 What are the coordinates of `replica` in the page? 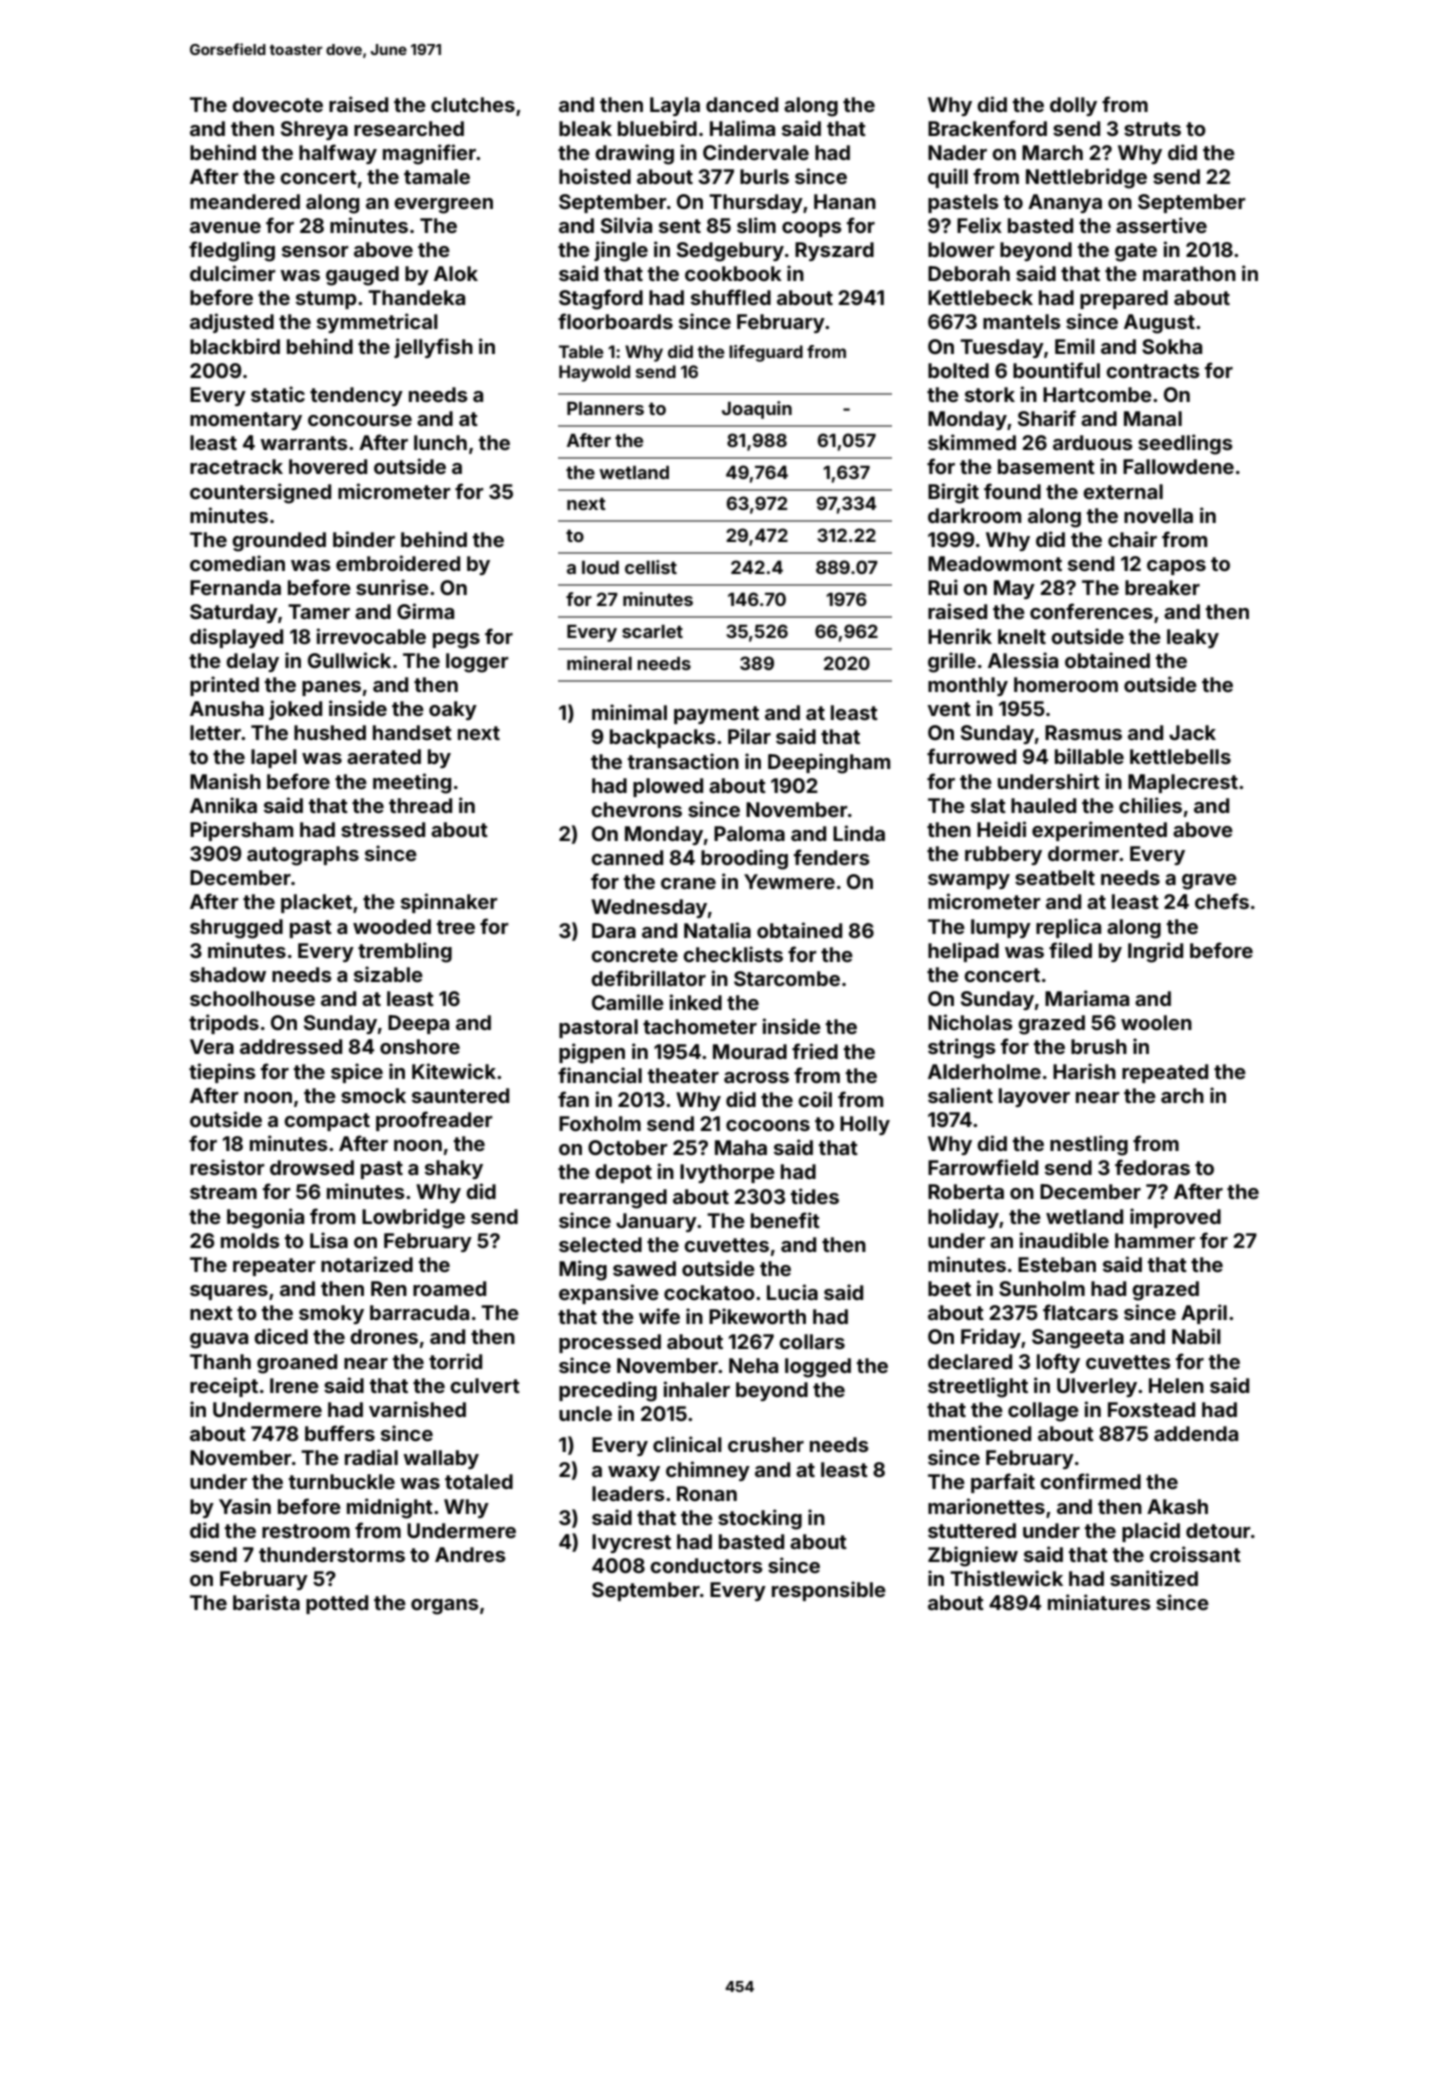 It's located at (1068, 928).
